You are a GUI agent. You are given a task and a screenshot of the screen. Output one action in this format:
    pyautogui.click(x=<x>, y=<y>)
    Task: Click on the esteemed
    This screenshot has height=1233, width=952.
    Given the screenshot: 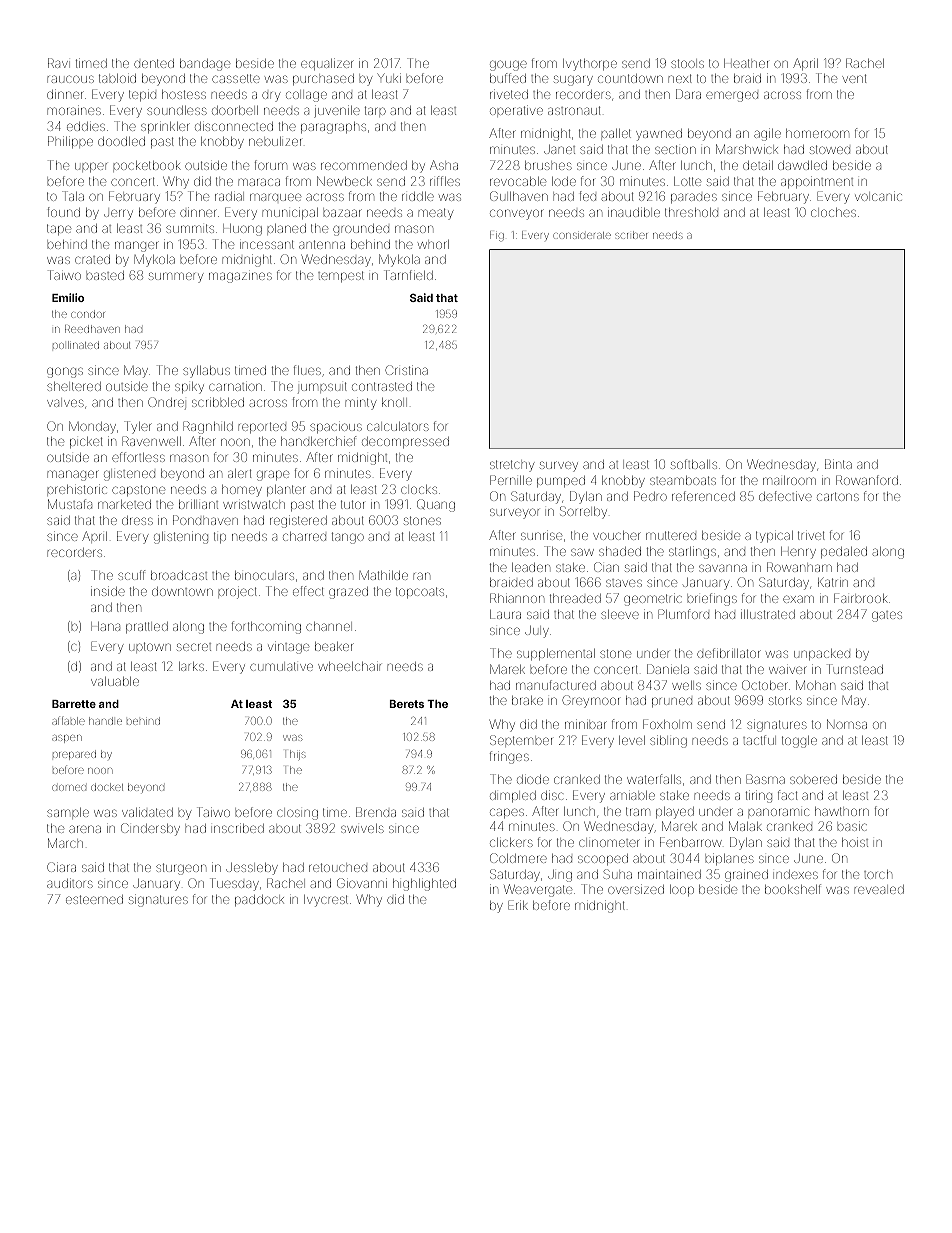 What is the action you would take?
    pyautogui.click(x=94, y=899)
